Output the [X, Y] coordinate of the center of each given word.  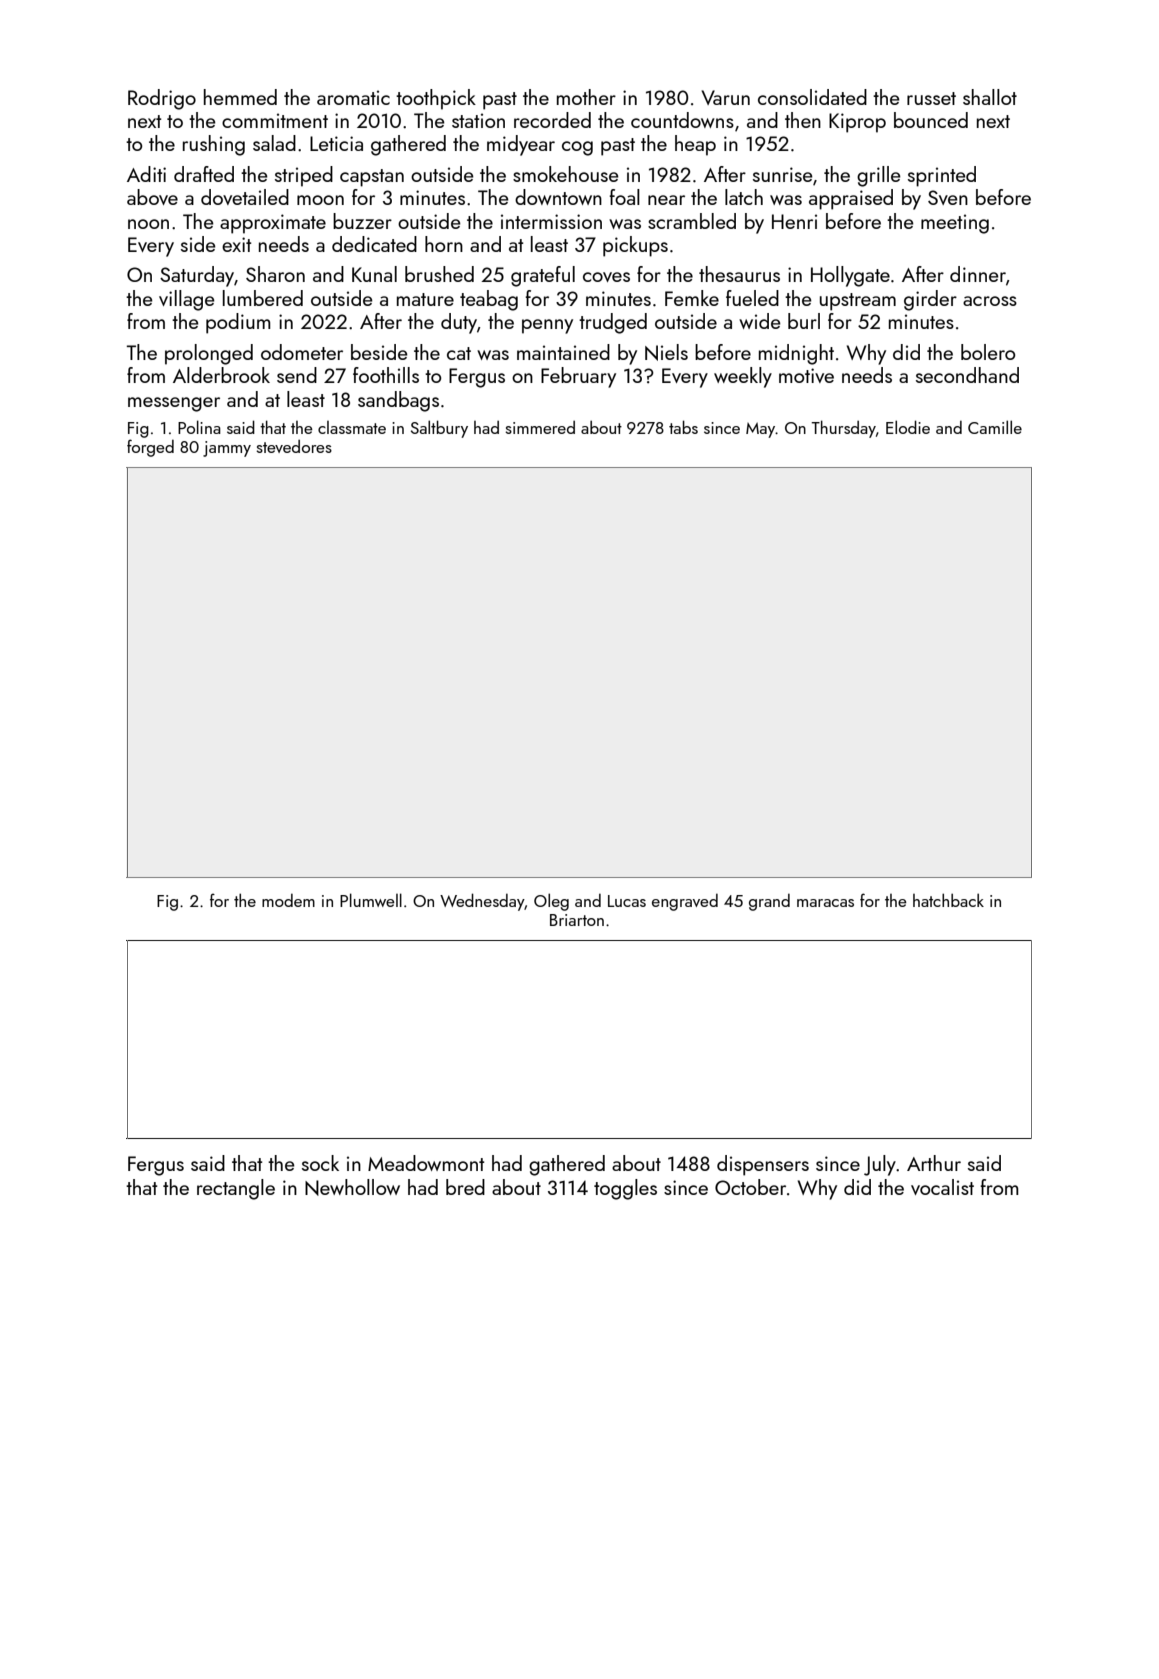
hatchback [948, 900]
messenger [174, 404]
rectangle [236, 1189]
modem [288, 900]
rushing [214, 145]
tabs [683, 427]
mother [586, 97]
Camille [995, 427]
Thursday [843, 429]
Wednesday [482, 902]
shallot [990, 97]
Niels [666, 352]
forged [150, 448]
